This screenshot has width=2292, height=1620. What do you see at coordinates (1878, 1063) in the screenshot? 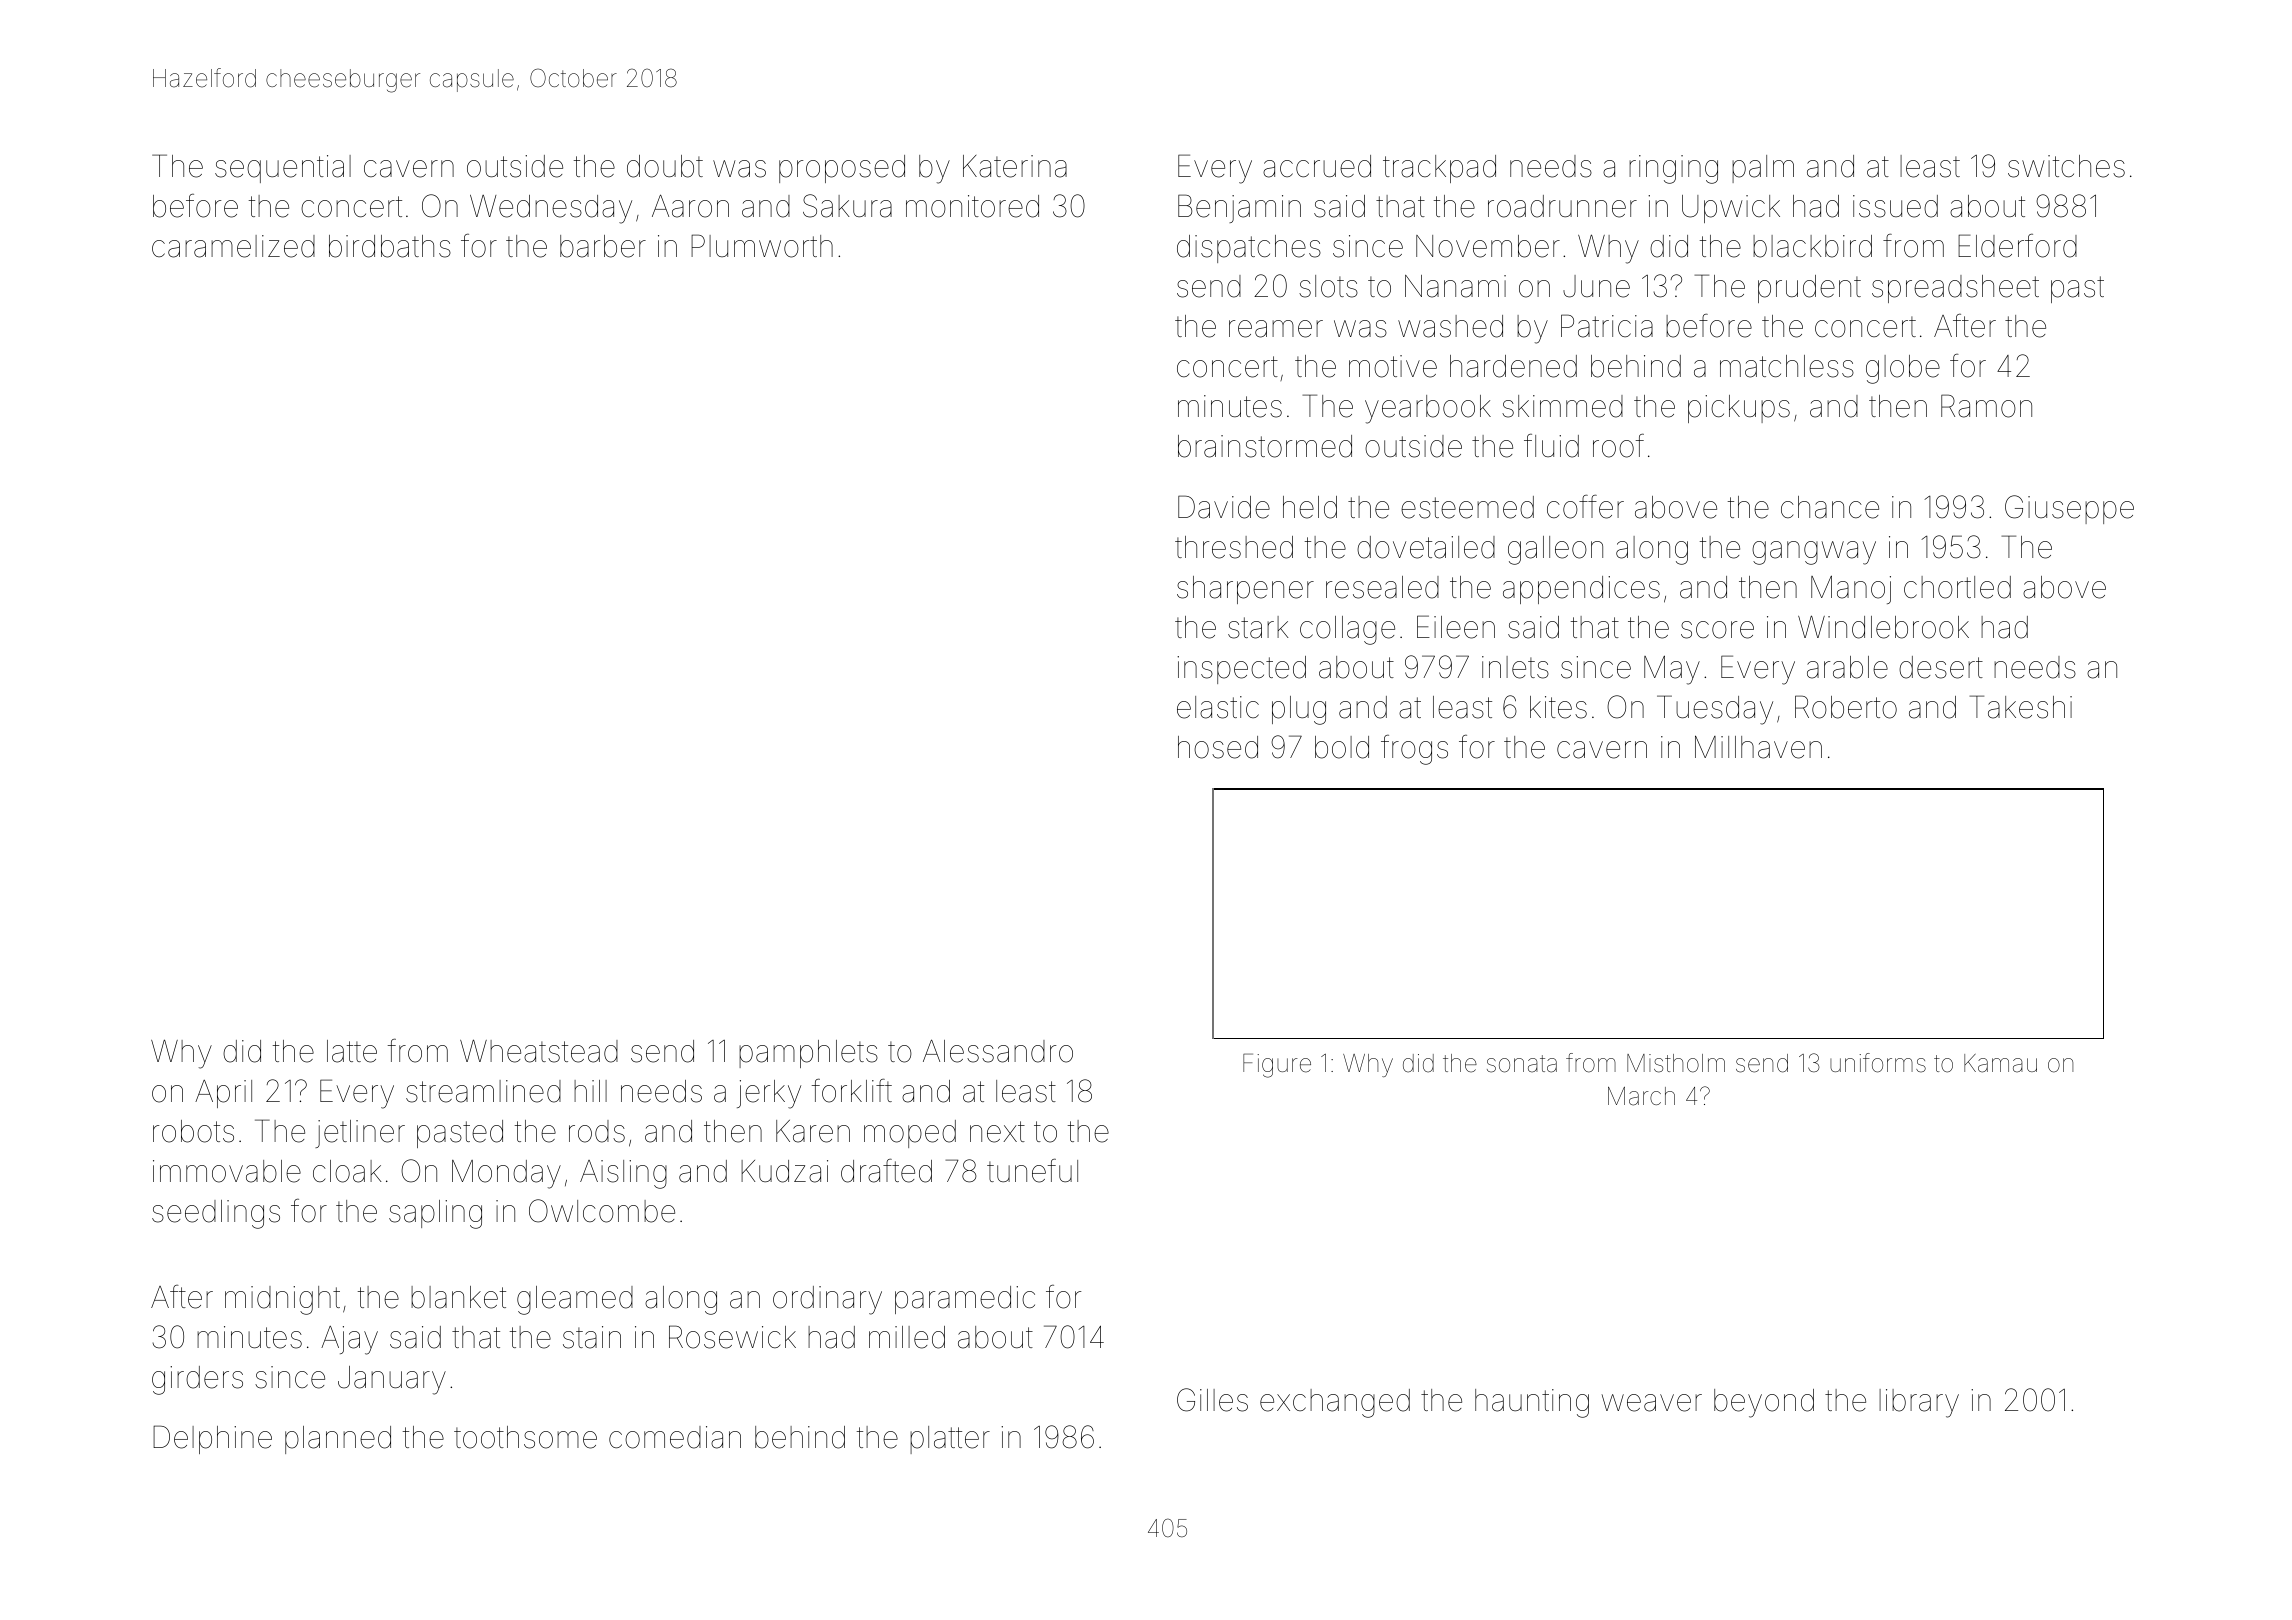
I see `uniforms` at bounding box center [1878, 1063].
